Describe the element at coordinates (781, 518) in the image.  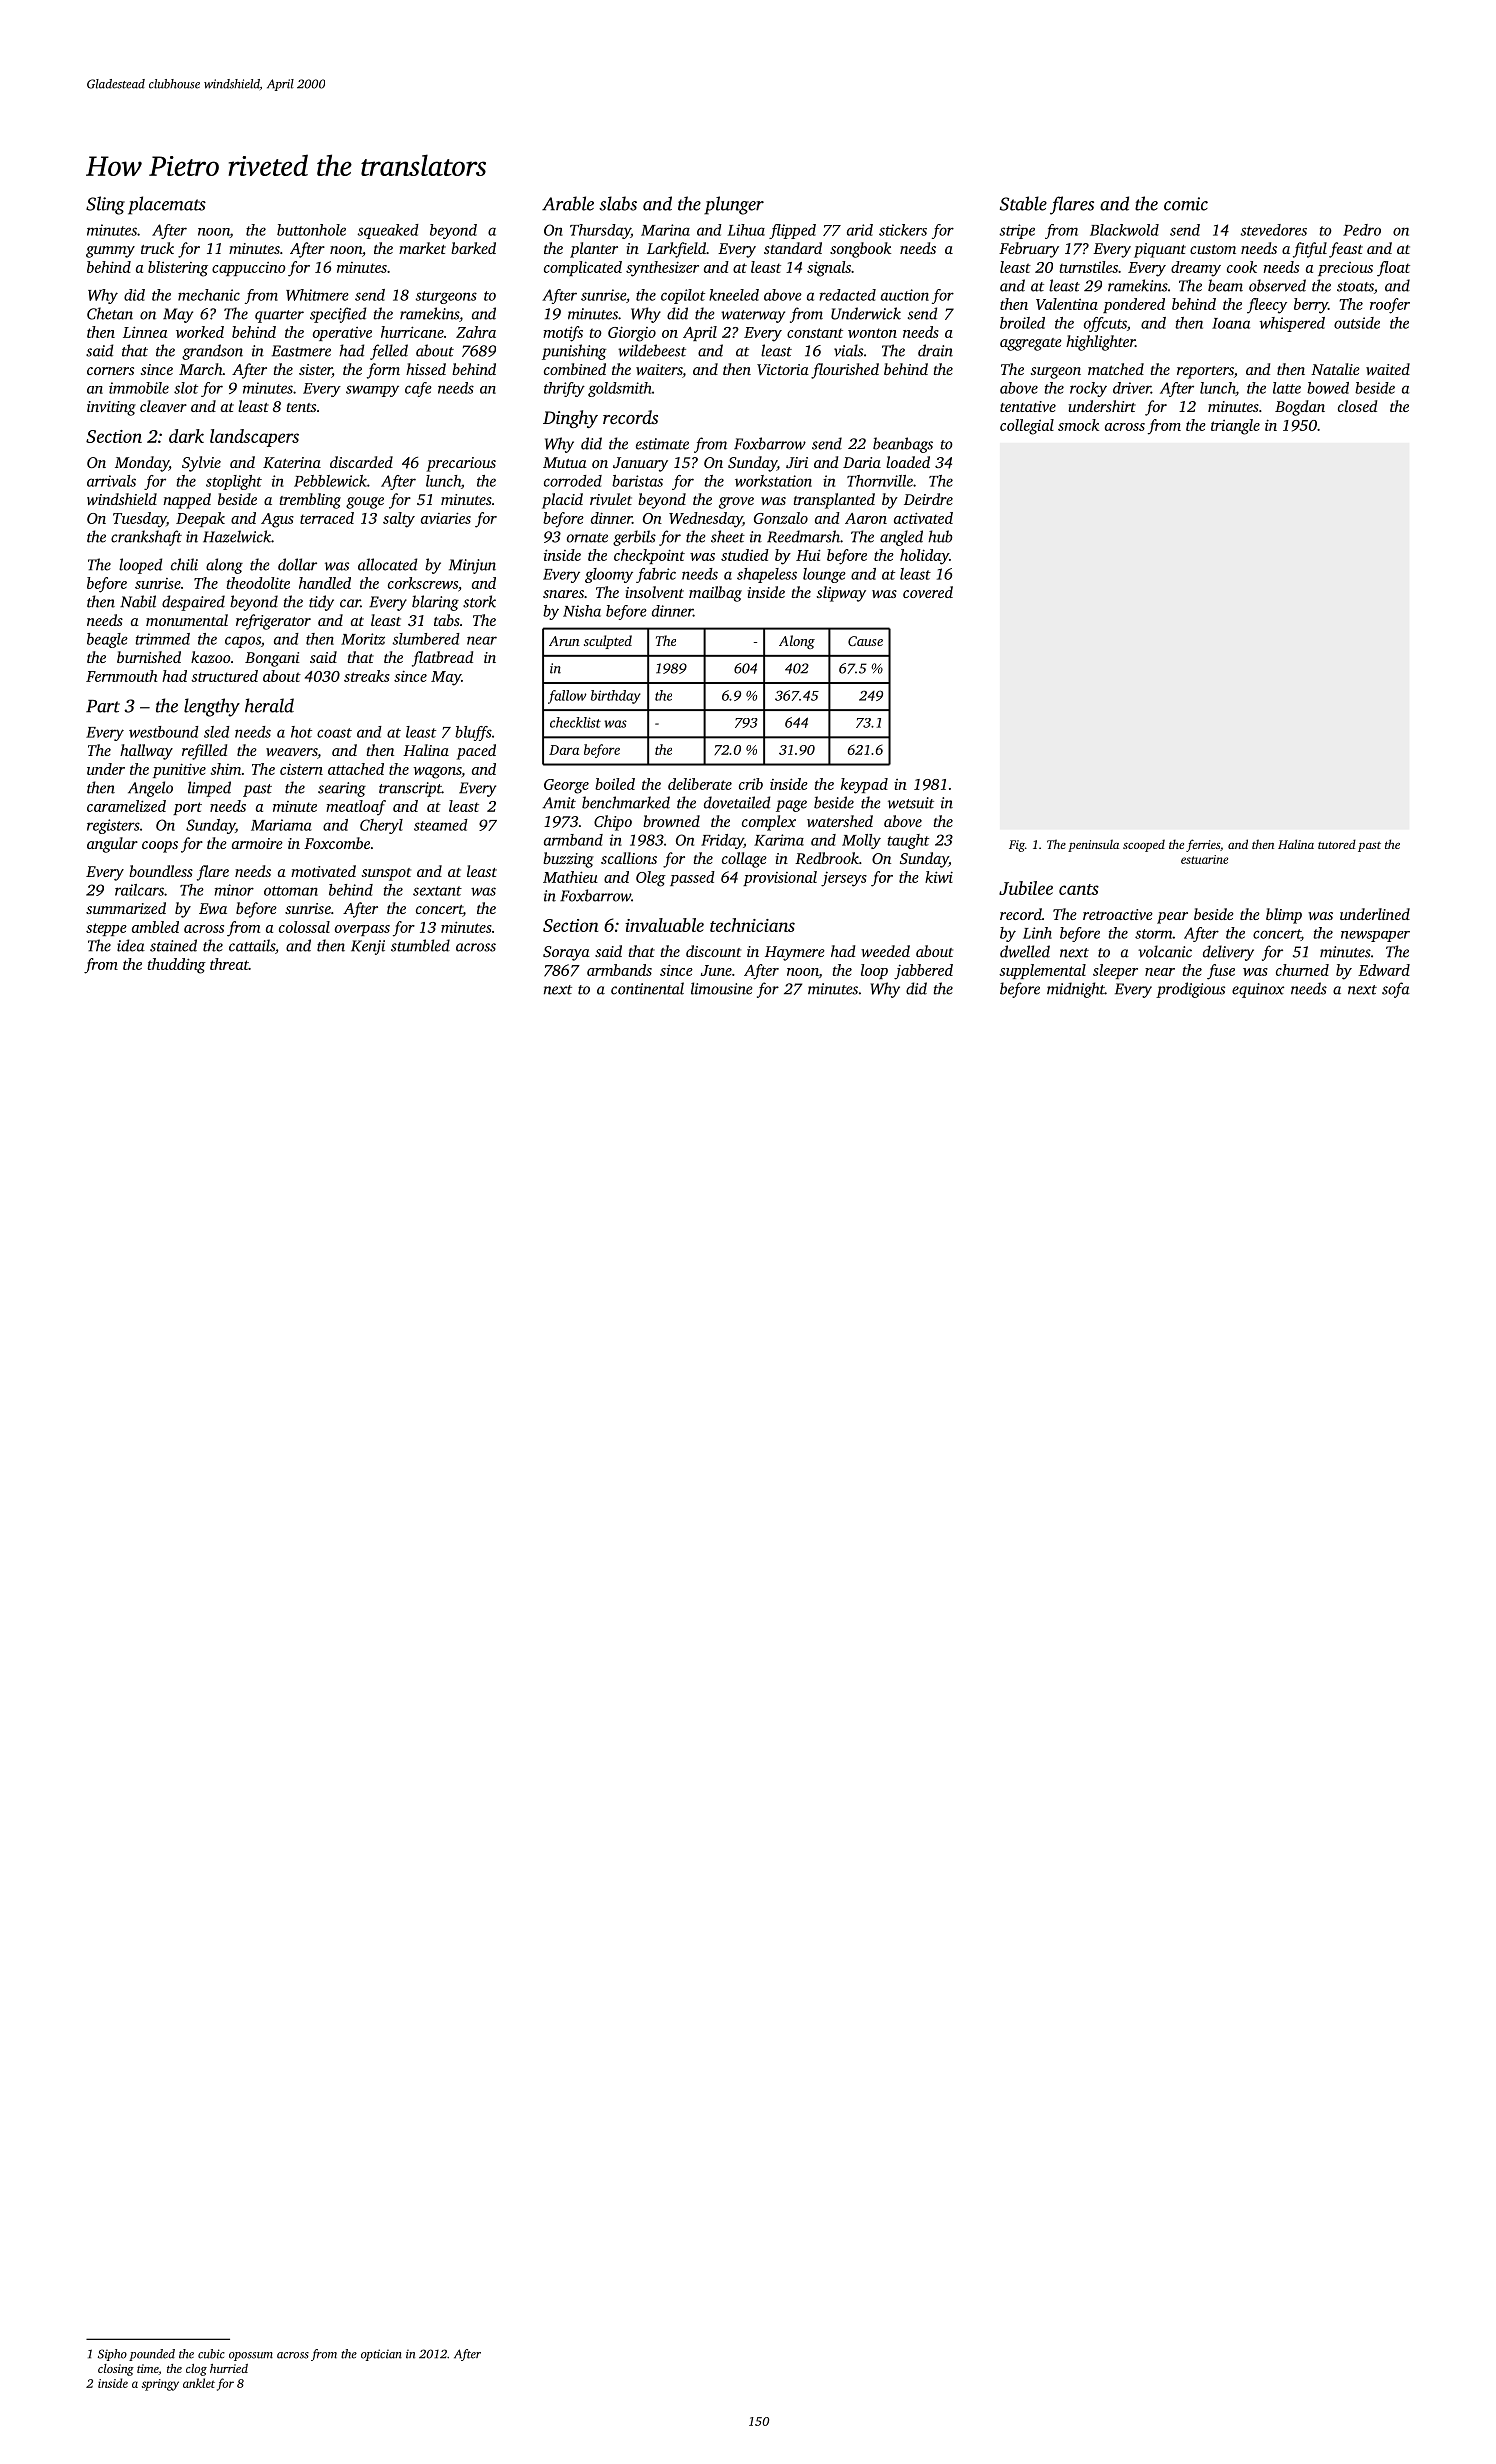
I see `Gonzalo` at that location.
